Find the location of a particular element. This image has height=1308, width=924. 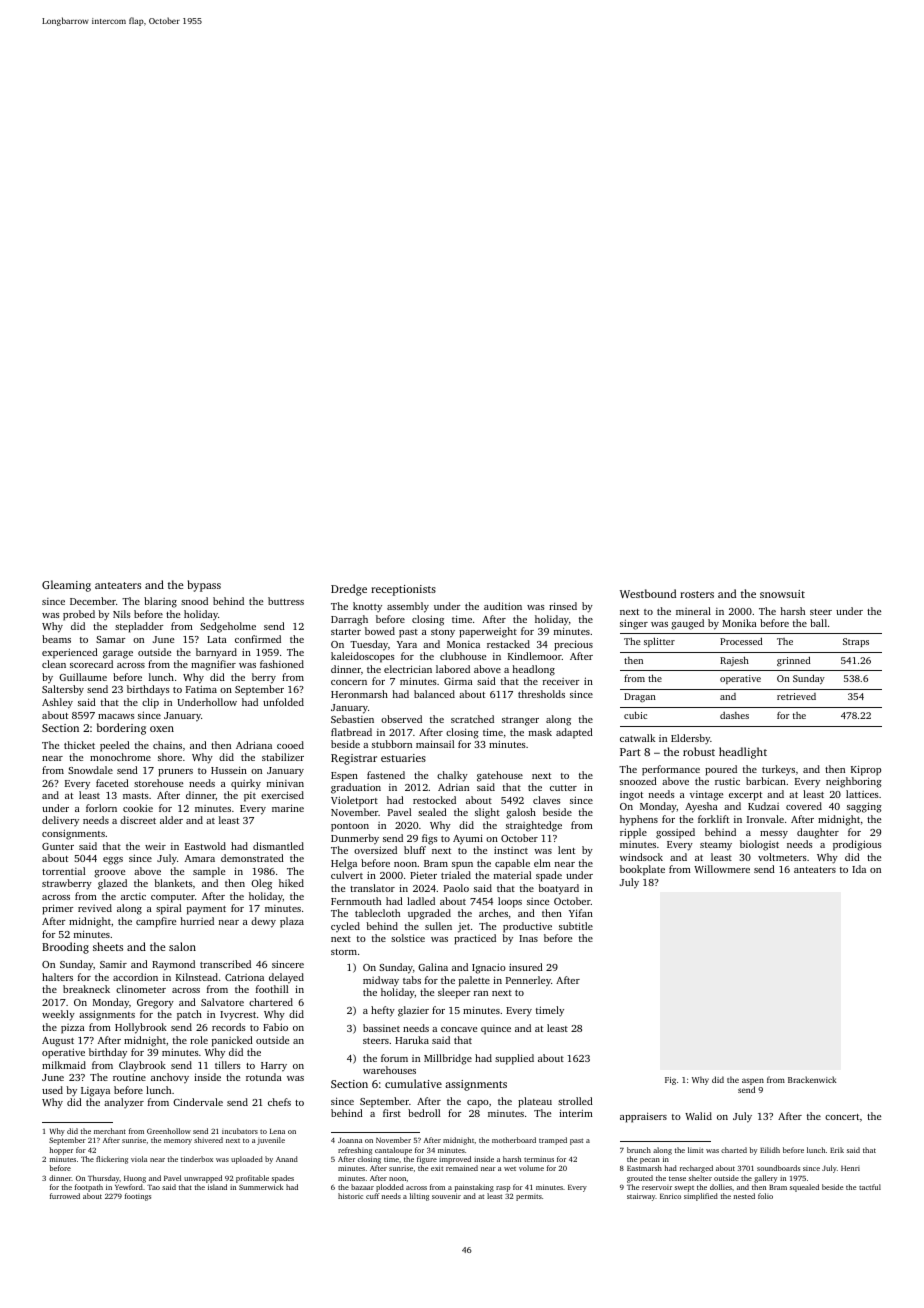

panicked is located at coordinates (232, 1041).
